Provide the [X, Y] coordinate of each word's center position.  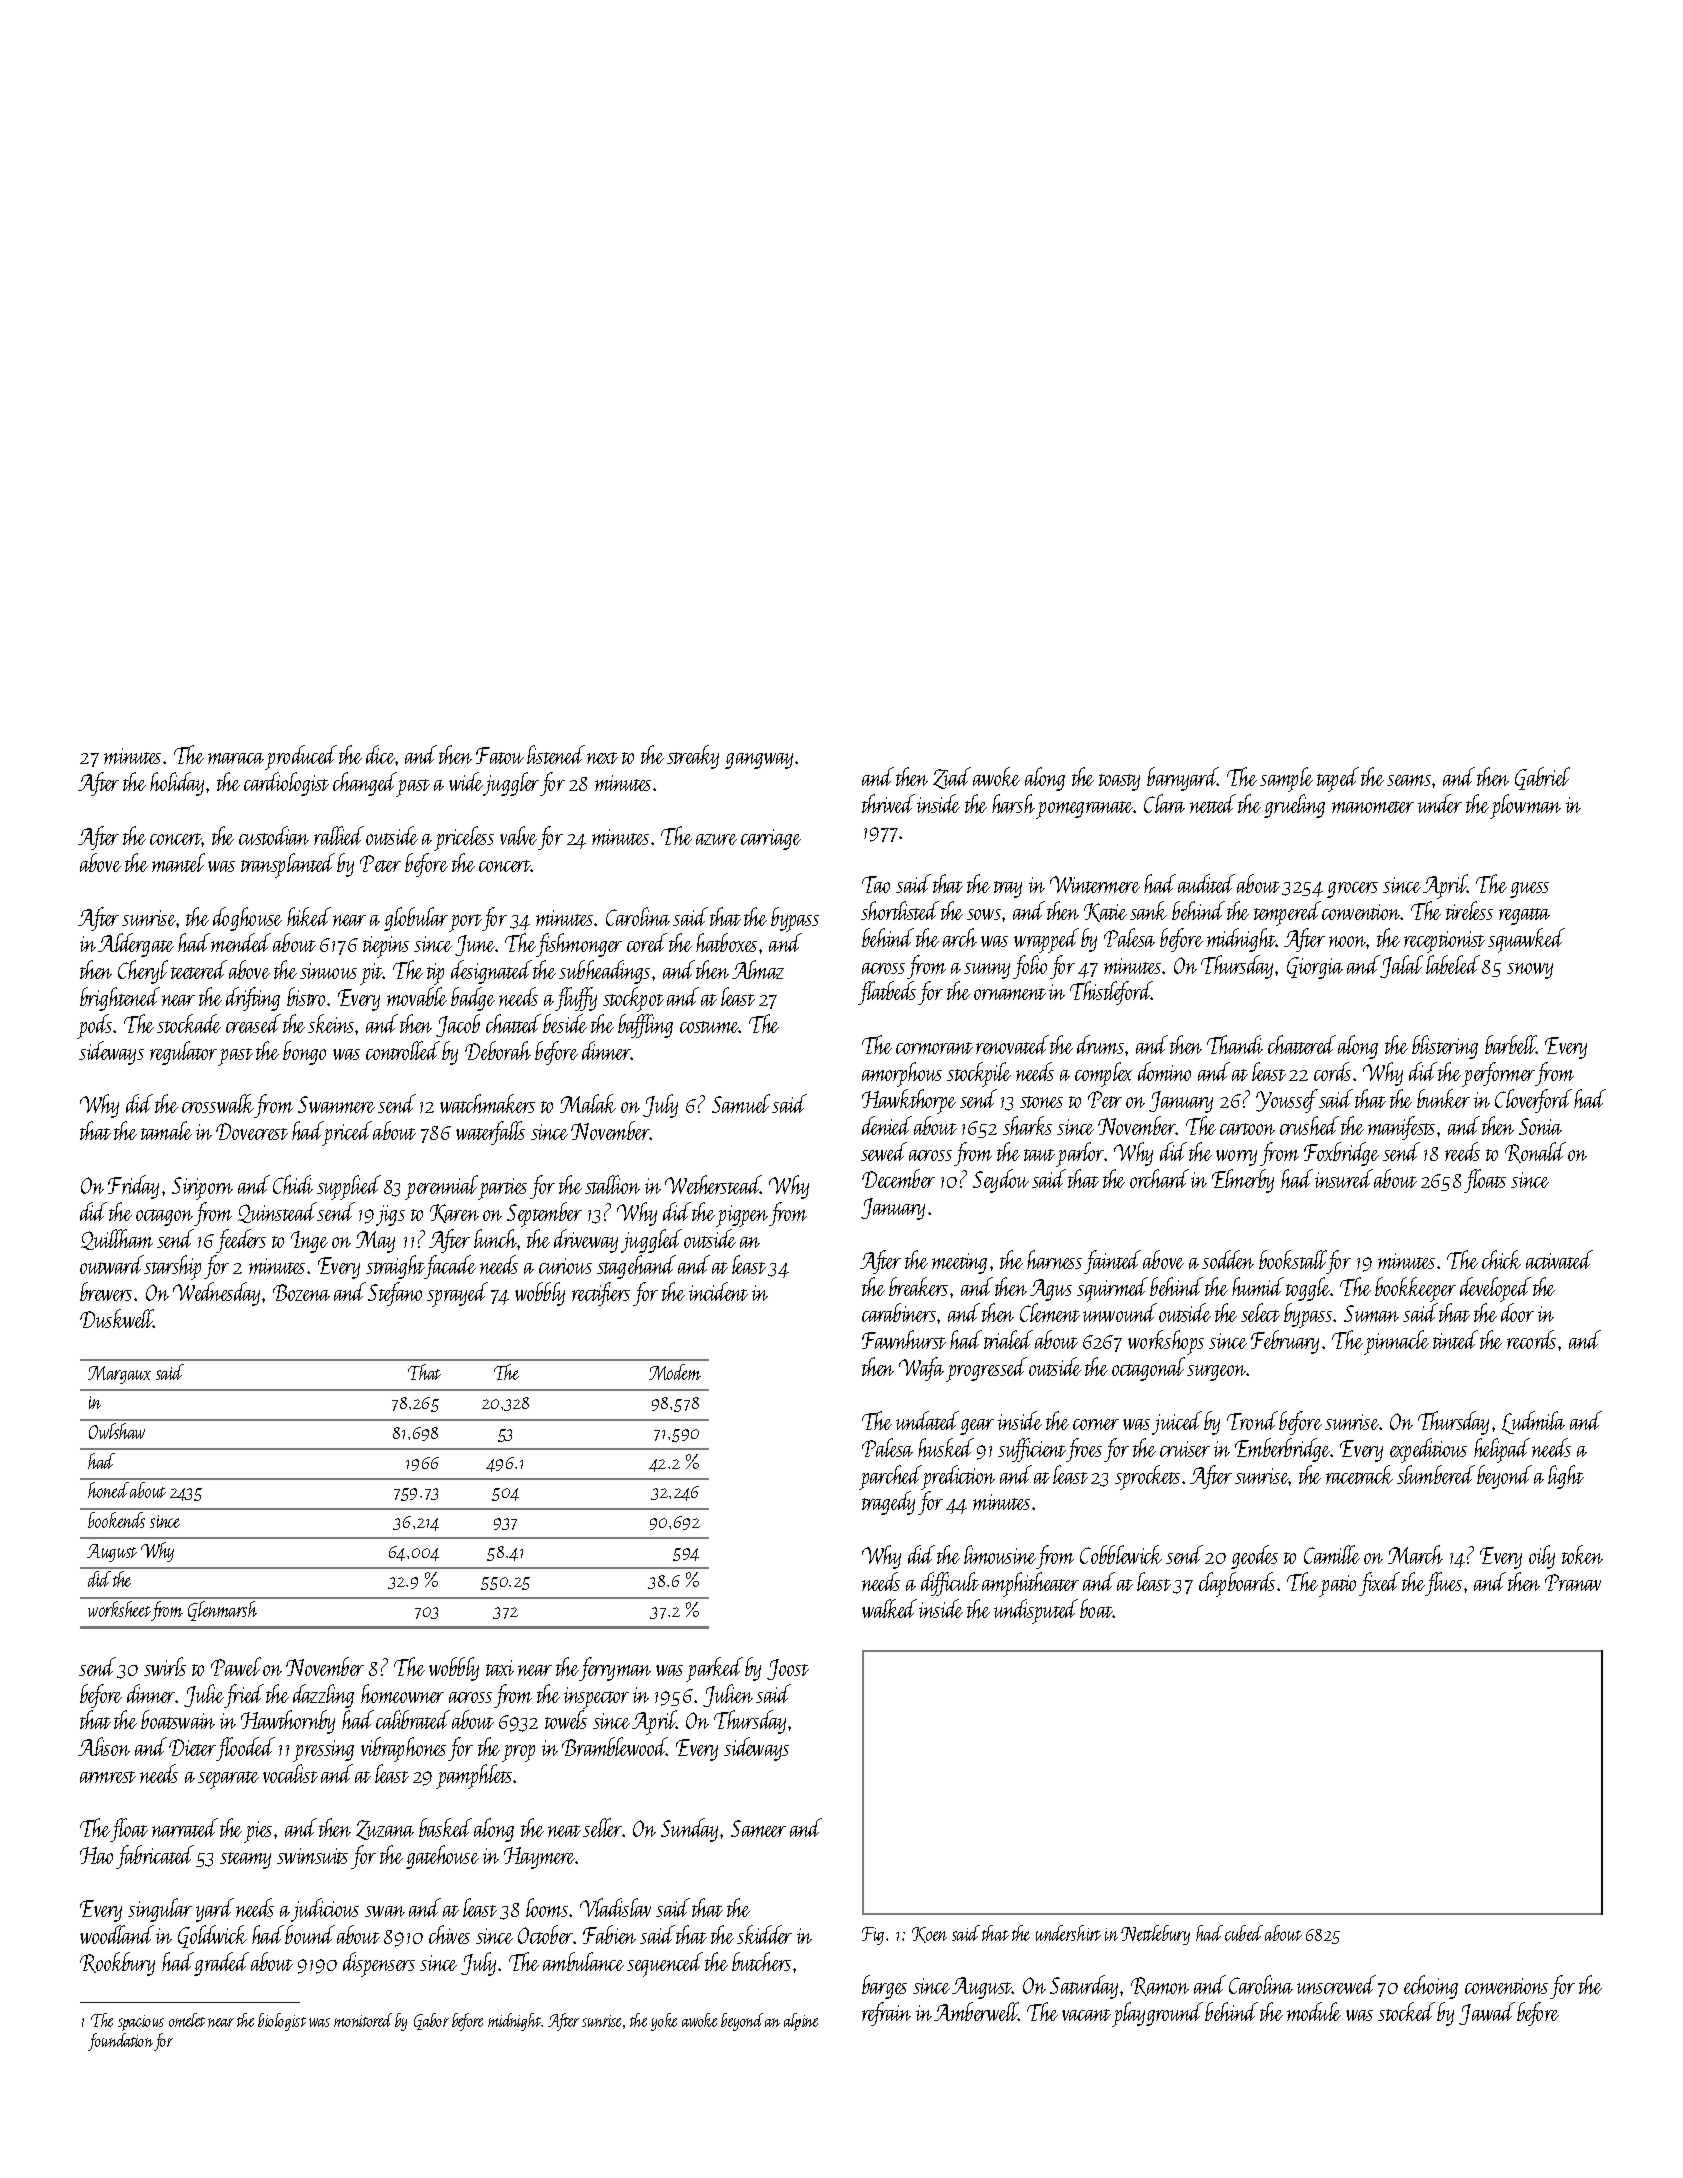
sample [1286, 779]
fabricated [155, 1857]
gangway [759, 761]
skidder [764, 1934]
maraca [236, 758]
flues [1444, 1584]
